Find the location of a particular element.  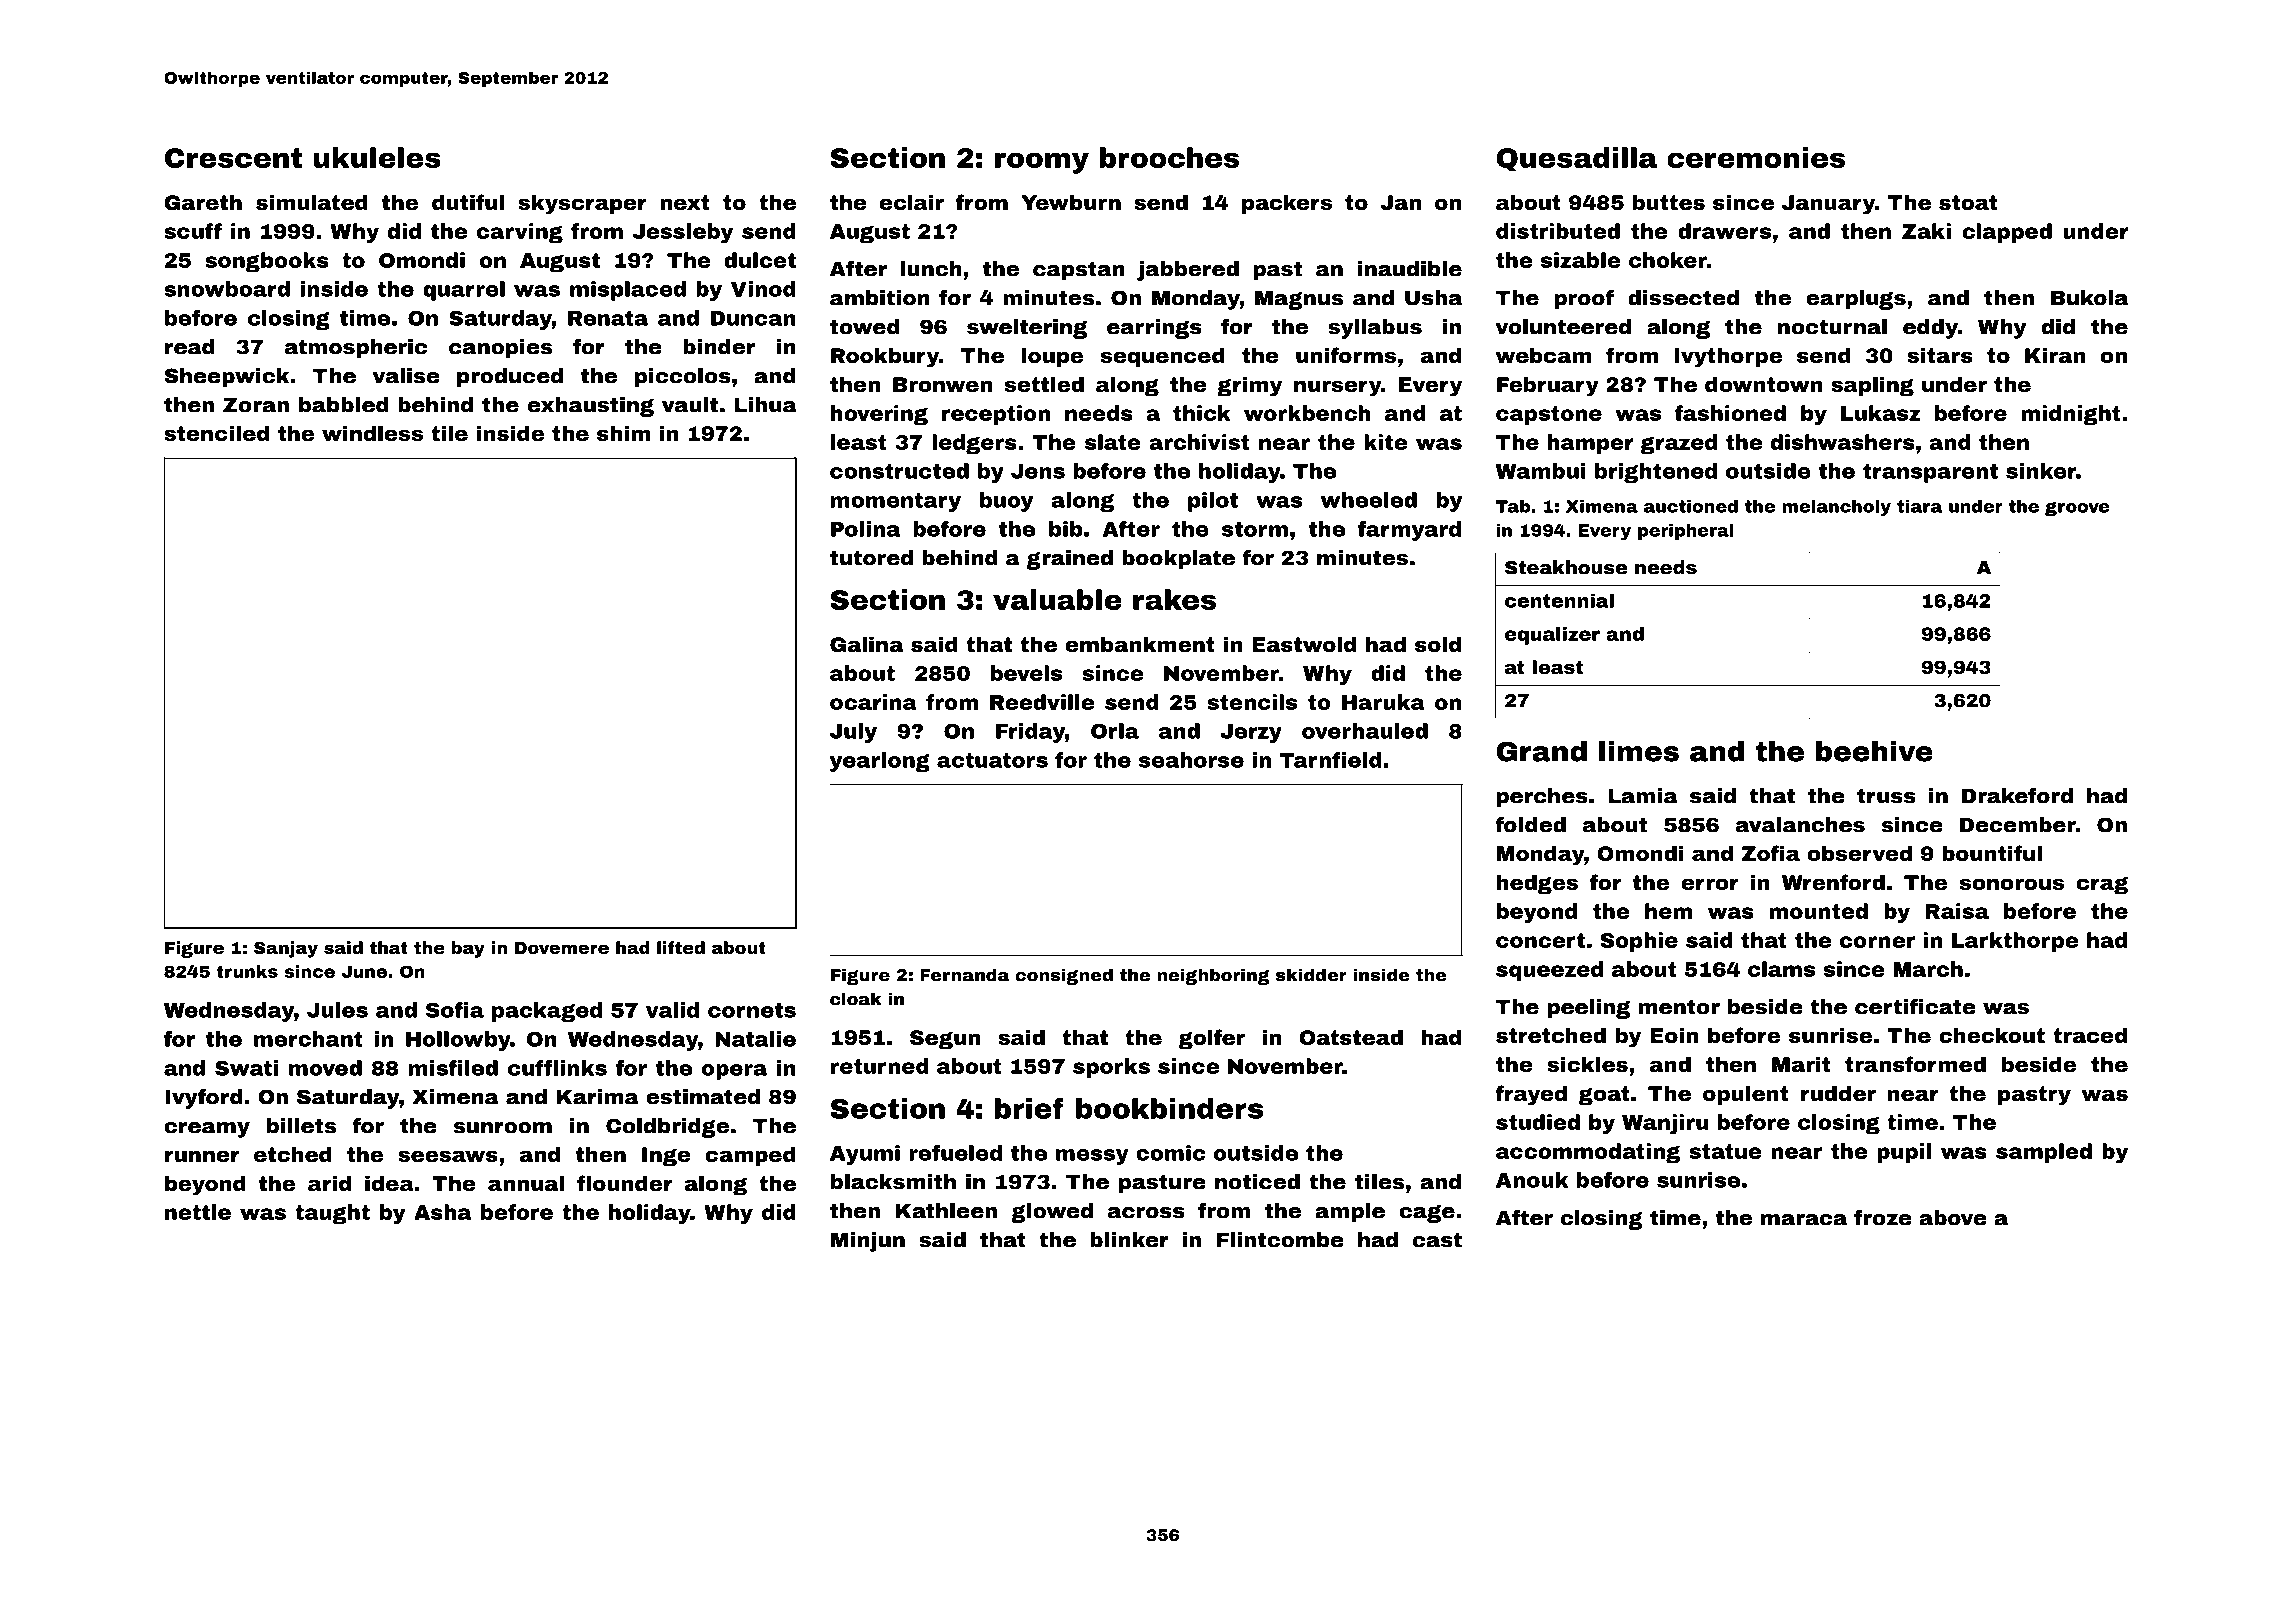

next is located at coordinates (685, 202).
